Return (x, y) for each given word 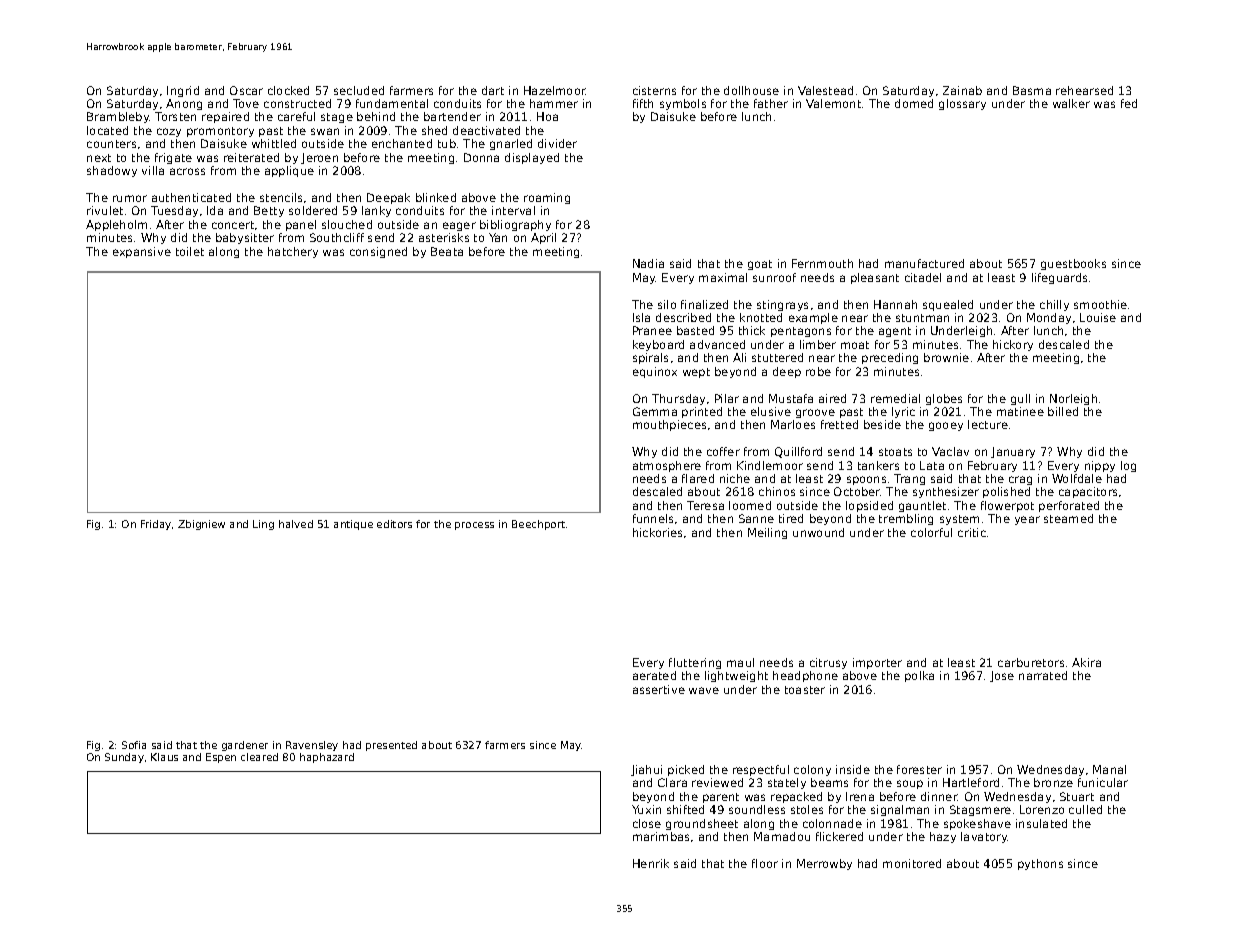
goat (760, 265)
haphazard (327, 758)
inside (853, 769)
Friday (156, 525)
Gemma (655, 411)
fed (1129, 103)
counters (111, 144)
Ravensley (312, 746)
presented (391, 746)
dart (493, 90)
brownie (946, 357)
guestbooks (1073, 264)
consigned (378, 252)
